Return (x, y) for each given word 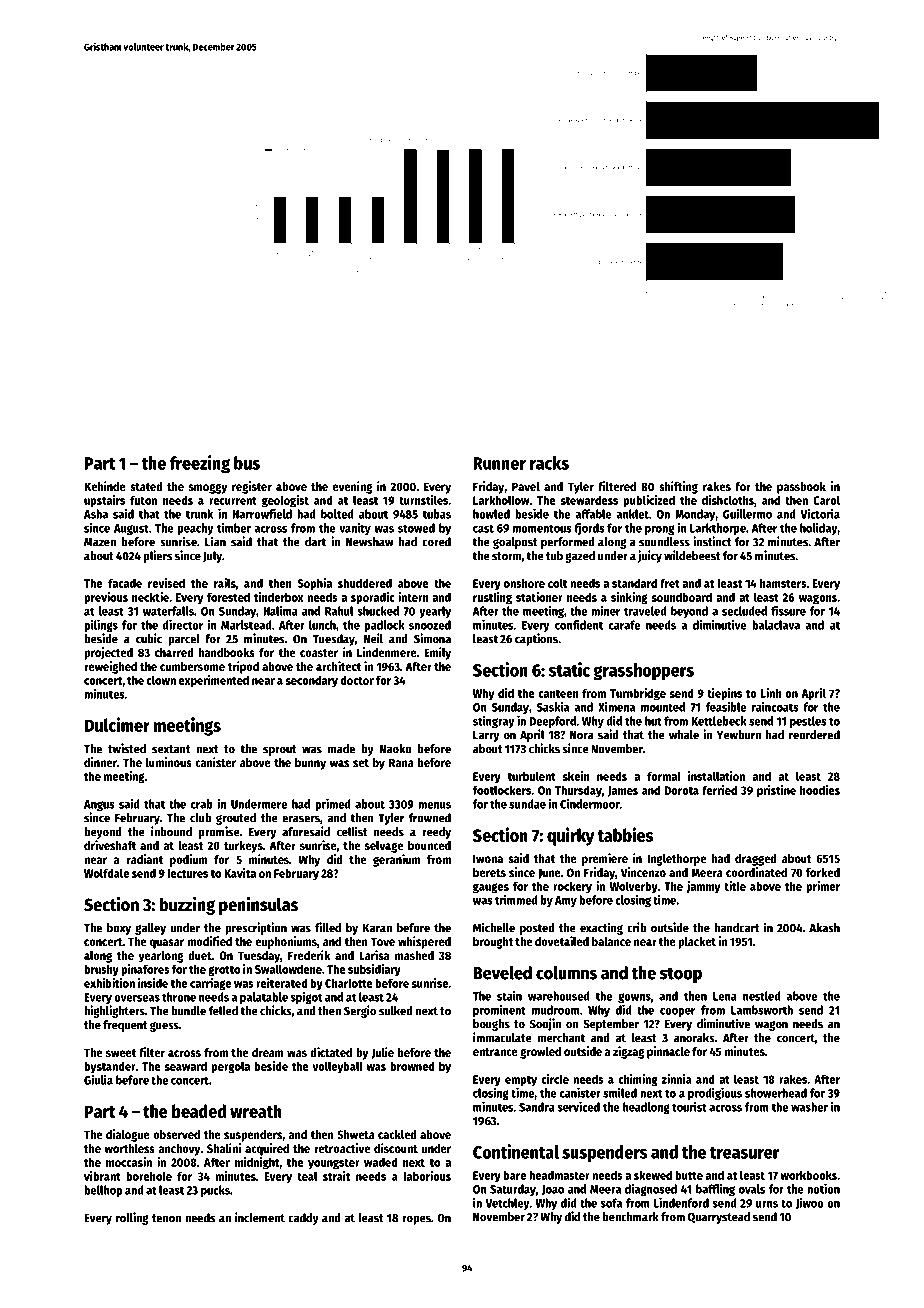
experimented (214, 681)
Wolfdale (106, 873)
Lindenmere (387, 652)
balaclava (776, 625)
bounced (429, 845)
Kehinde (105, 486)
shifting (678, 487)
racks (549, 463)
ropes (416, 1220)
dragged (756, 860)
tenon (166, 1218)
